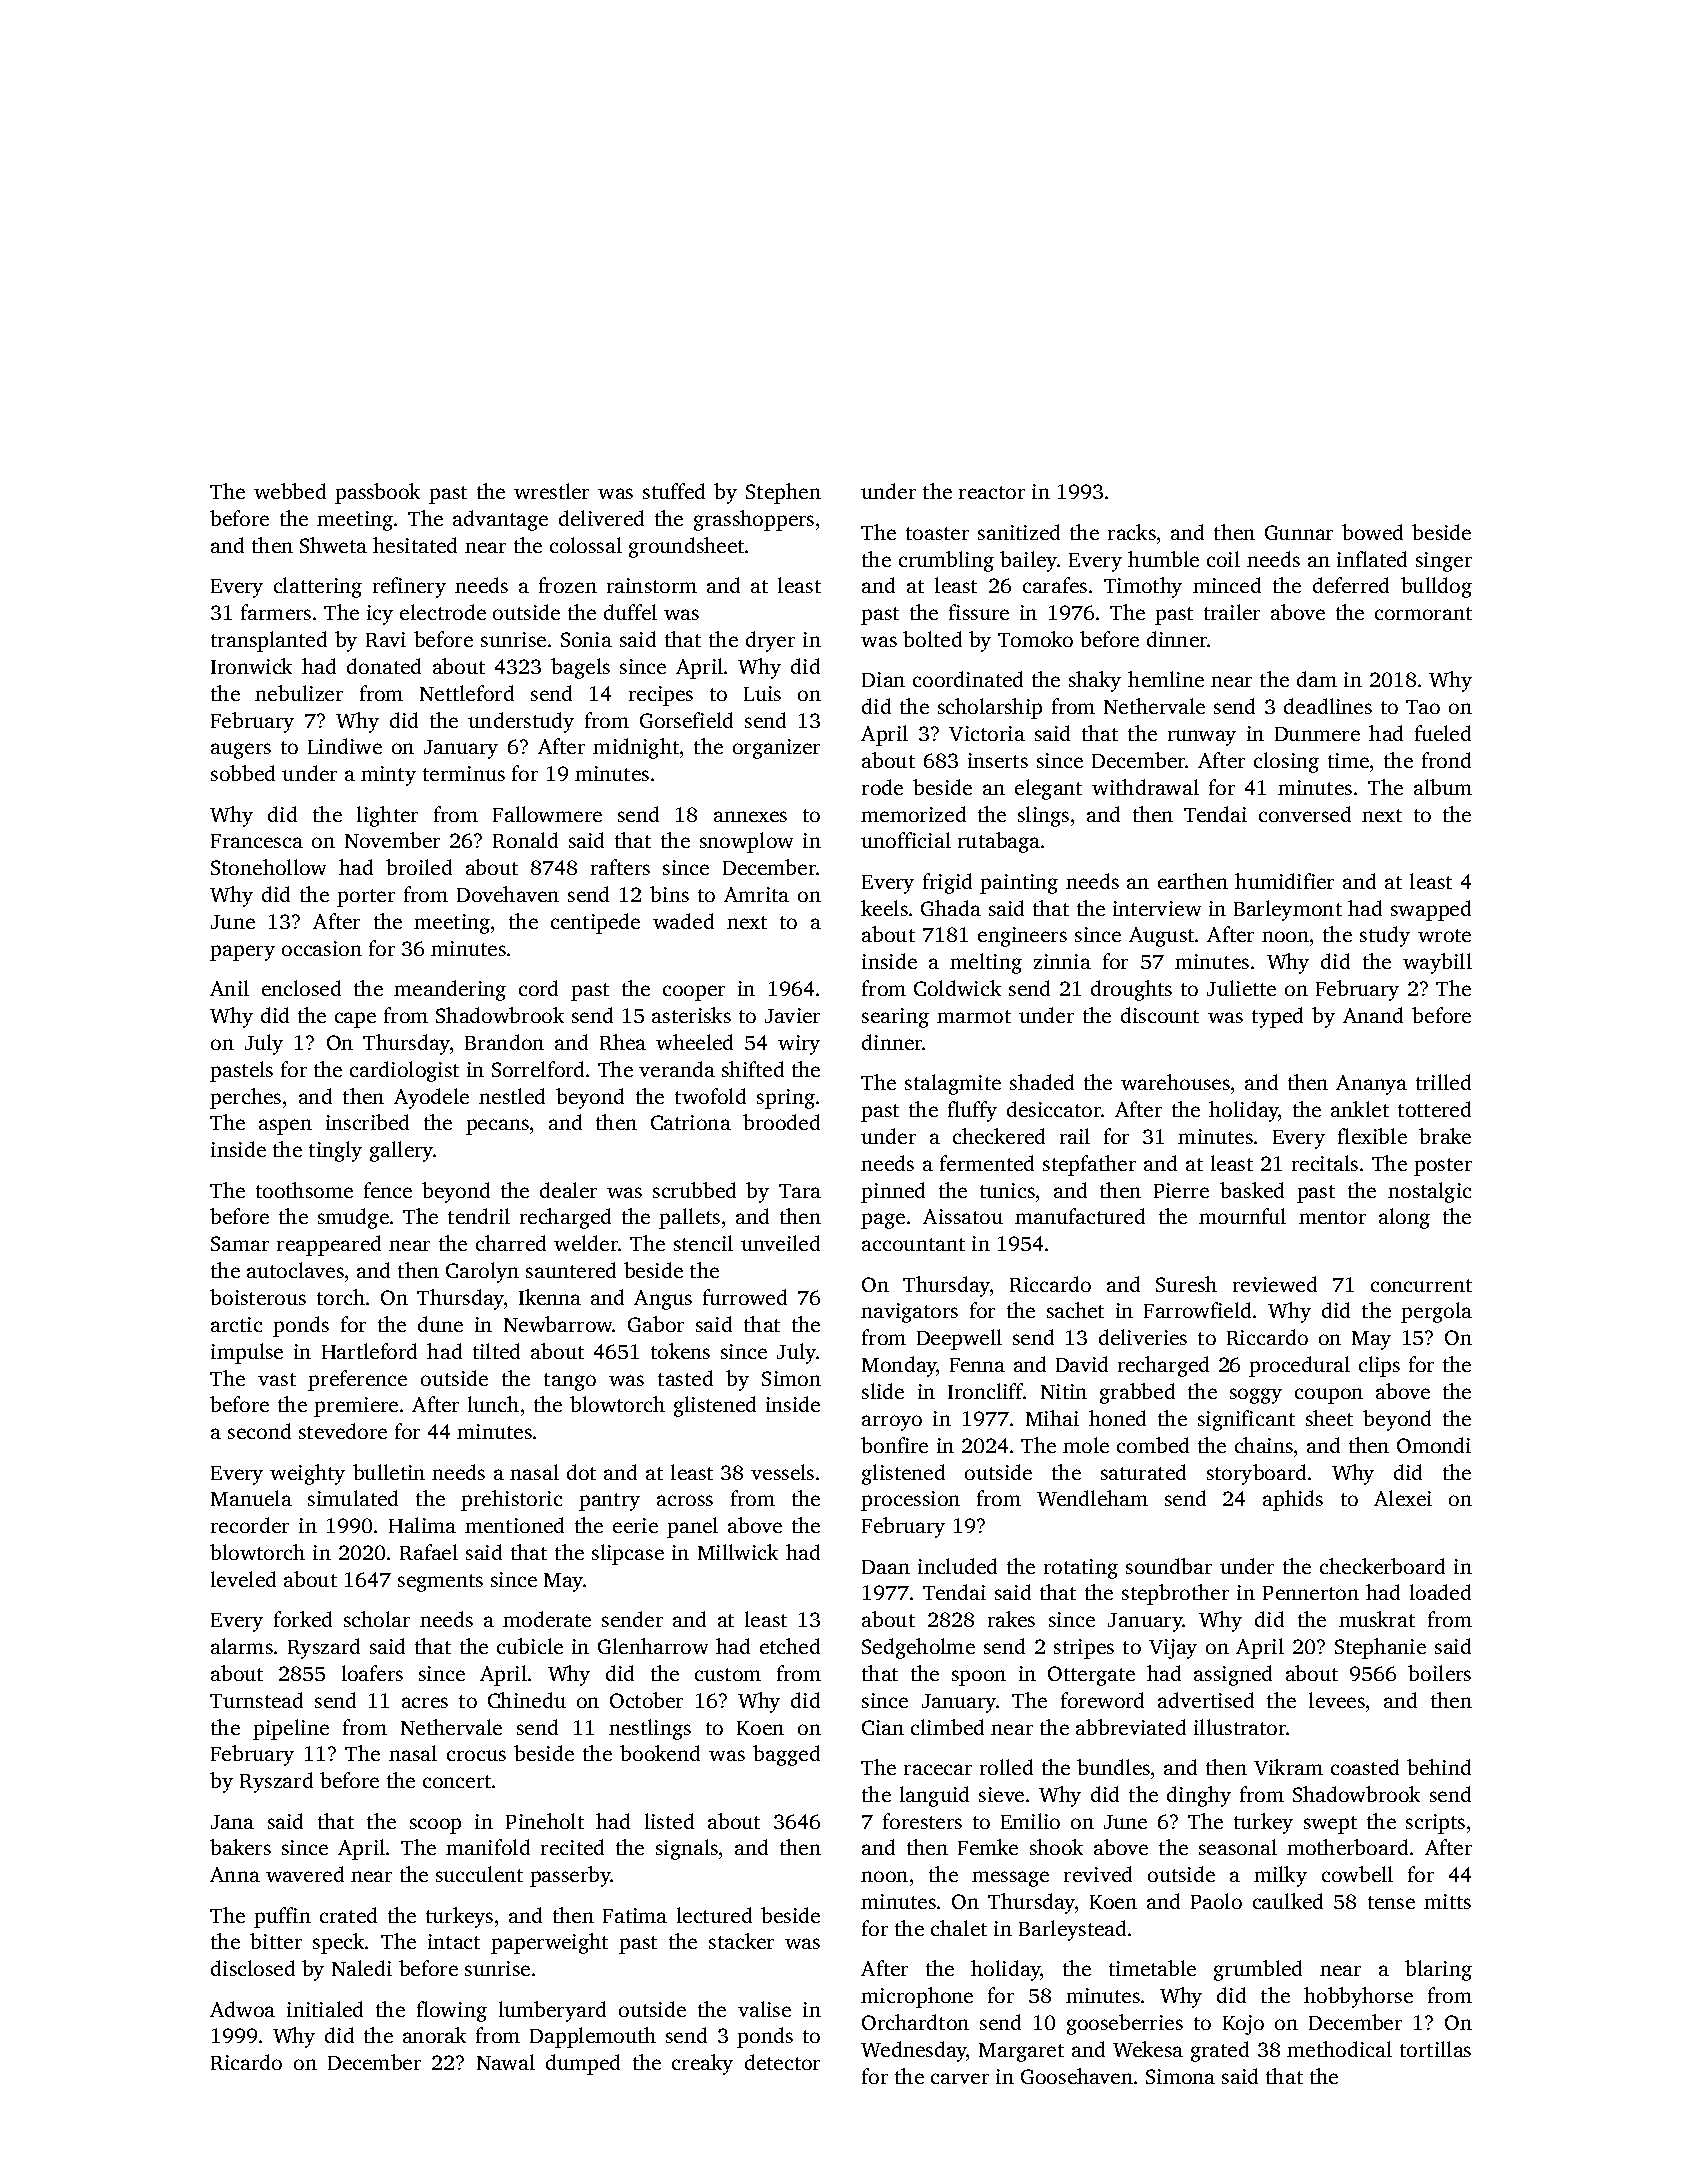 The height and width of the document is (2178, 1683). What do you see at coordinates (1132, 532) in the document?
I see `racks` at bounding box center [1132, 532].
